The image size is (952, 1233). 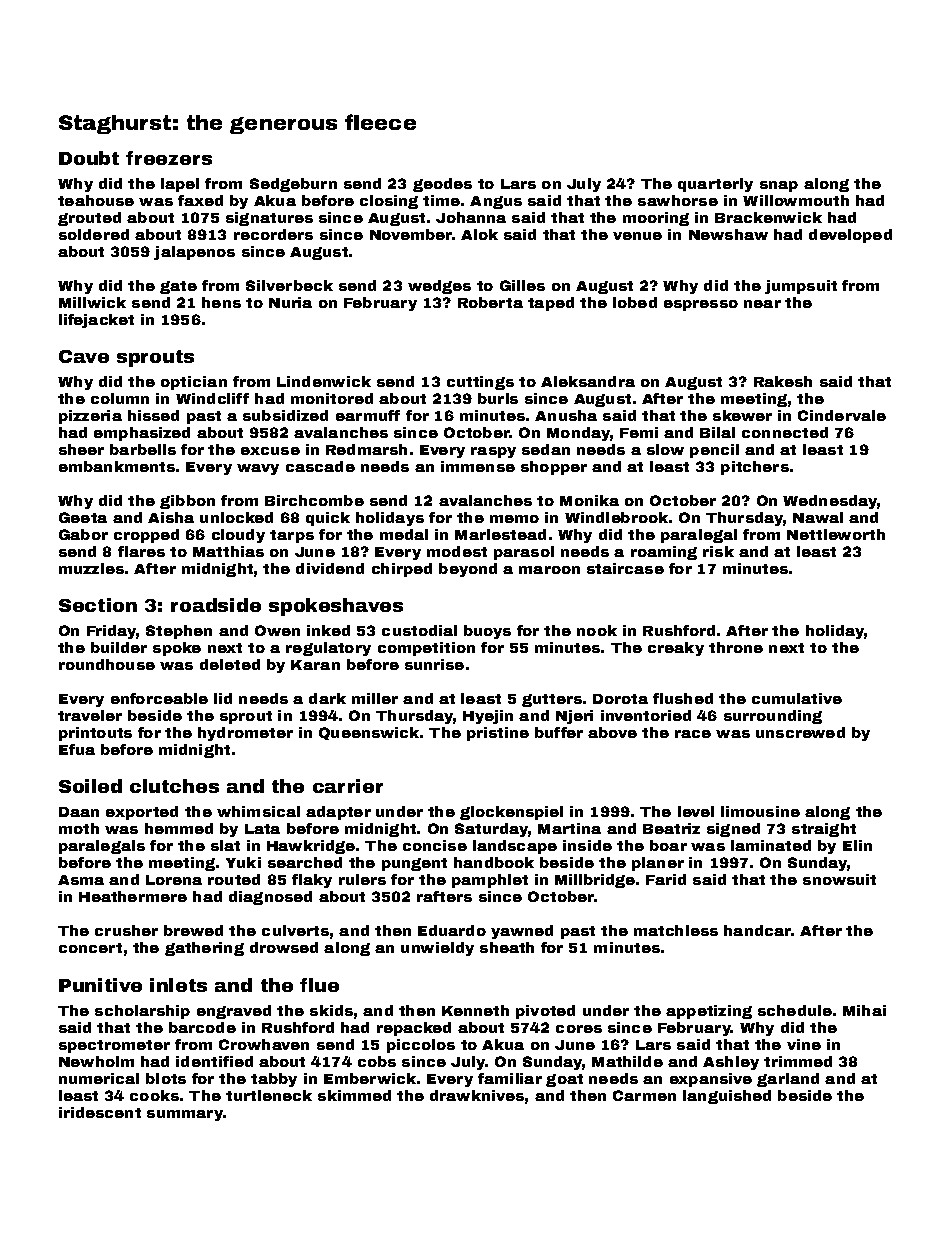 I want to click on flue, so click(x=319, y=985).
